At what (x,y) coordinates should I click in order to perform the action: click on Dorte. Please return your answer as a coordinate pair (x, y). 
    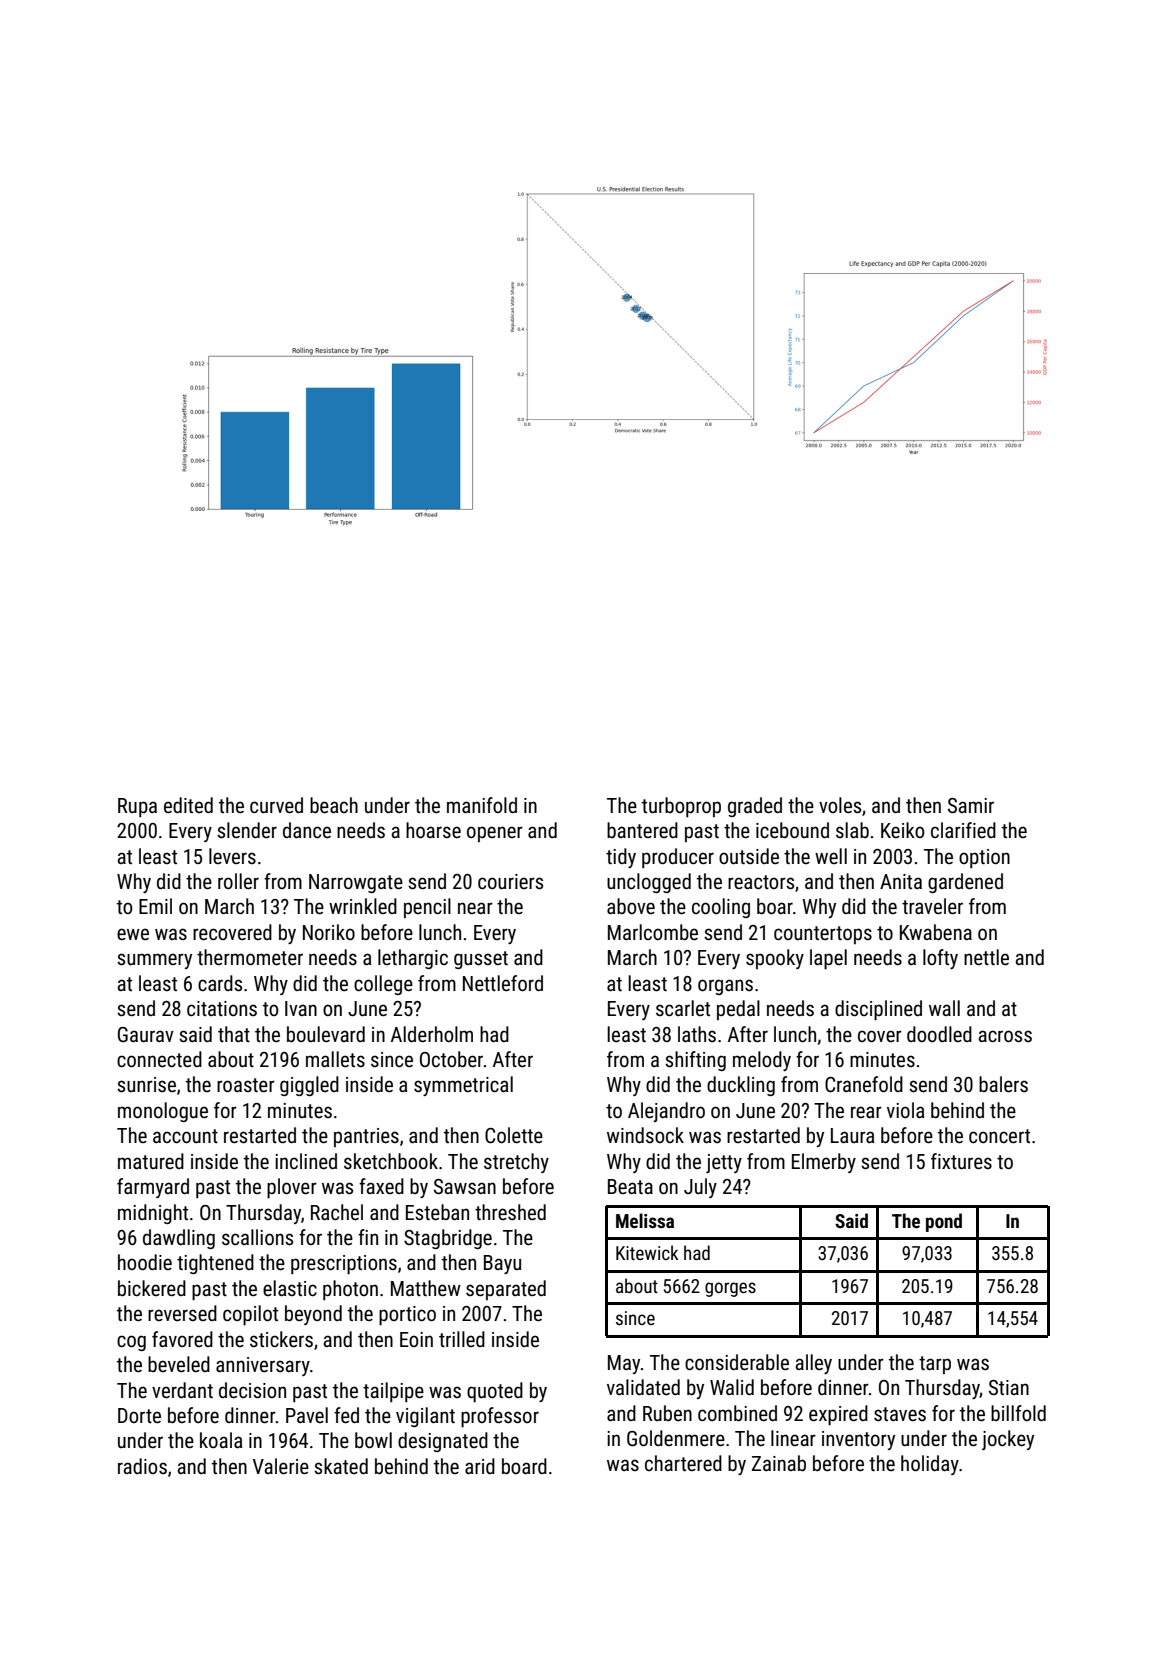
    Looking at the image, I should click on (139, 1416).
